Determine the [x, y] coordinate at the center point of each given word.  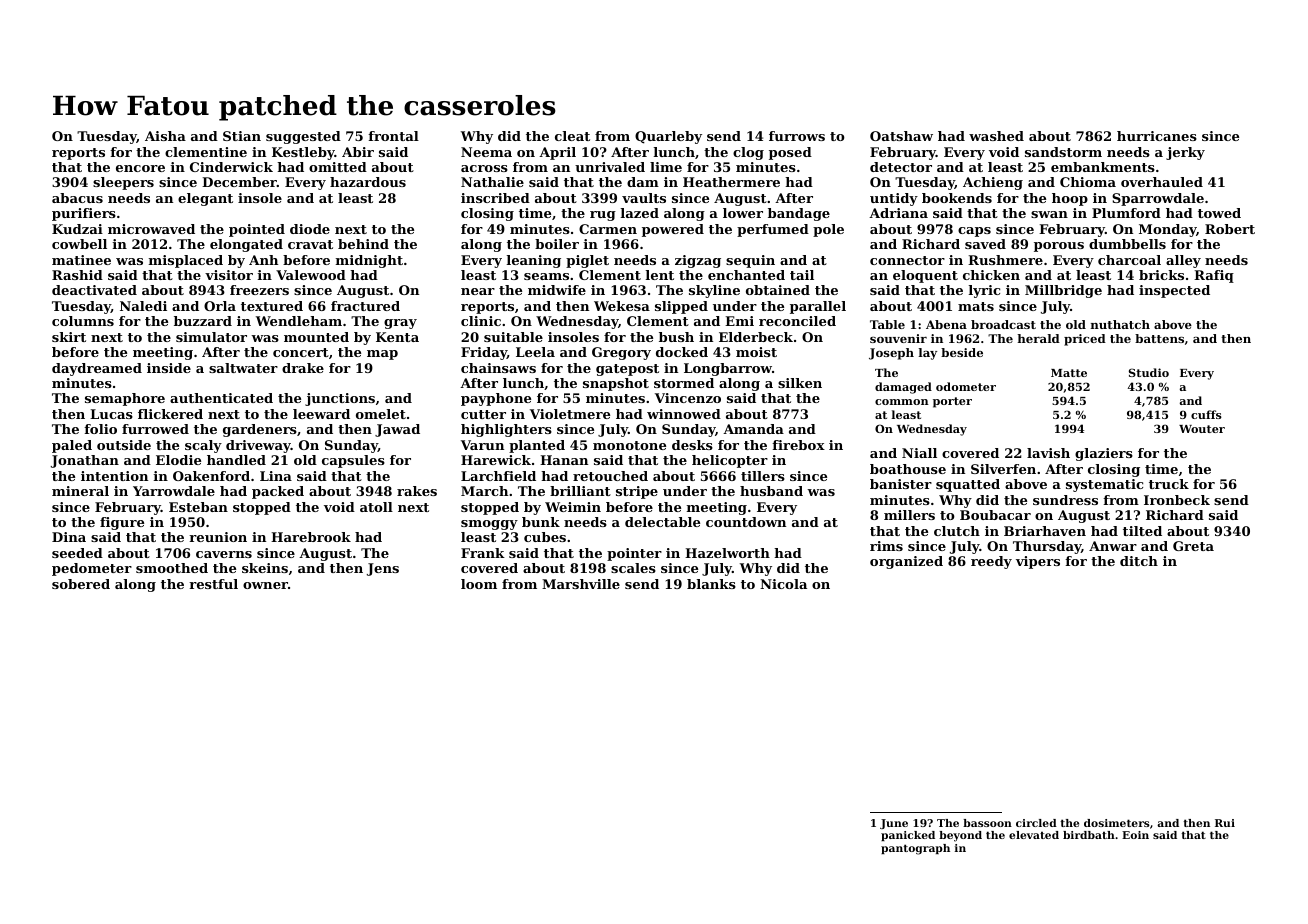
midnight [369, 261]
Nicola [783, 584]
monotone [629, 445]
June [894, 824]
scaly [203, 446]
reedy [991, 562]
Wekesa [622, 306]
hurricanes [1157, 136]
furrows [797, 136]
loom [479, 584]
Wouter [1202, 429]
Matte [1069, 373]
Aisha [165, 136]
